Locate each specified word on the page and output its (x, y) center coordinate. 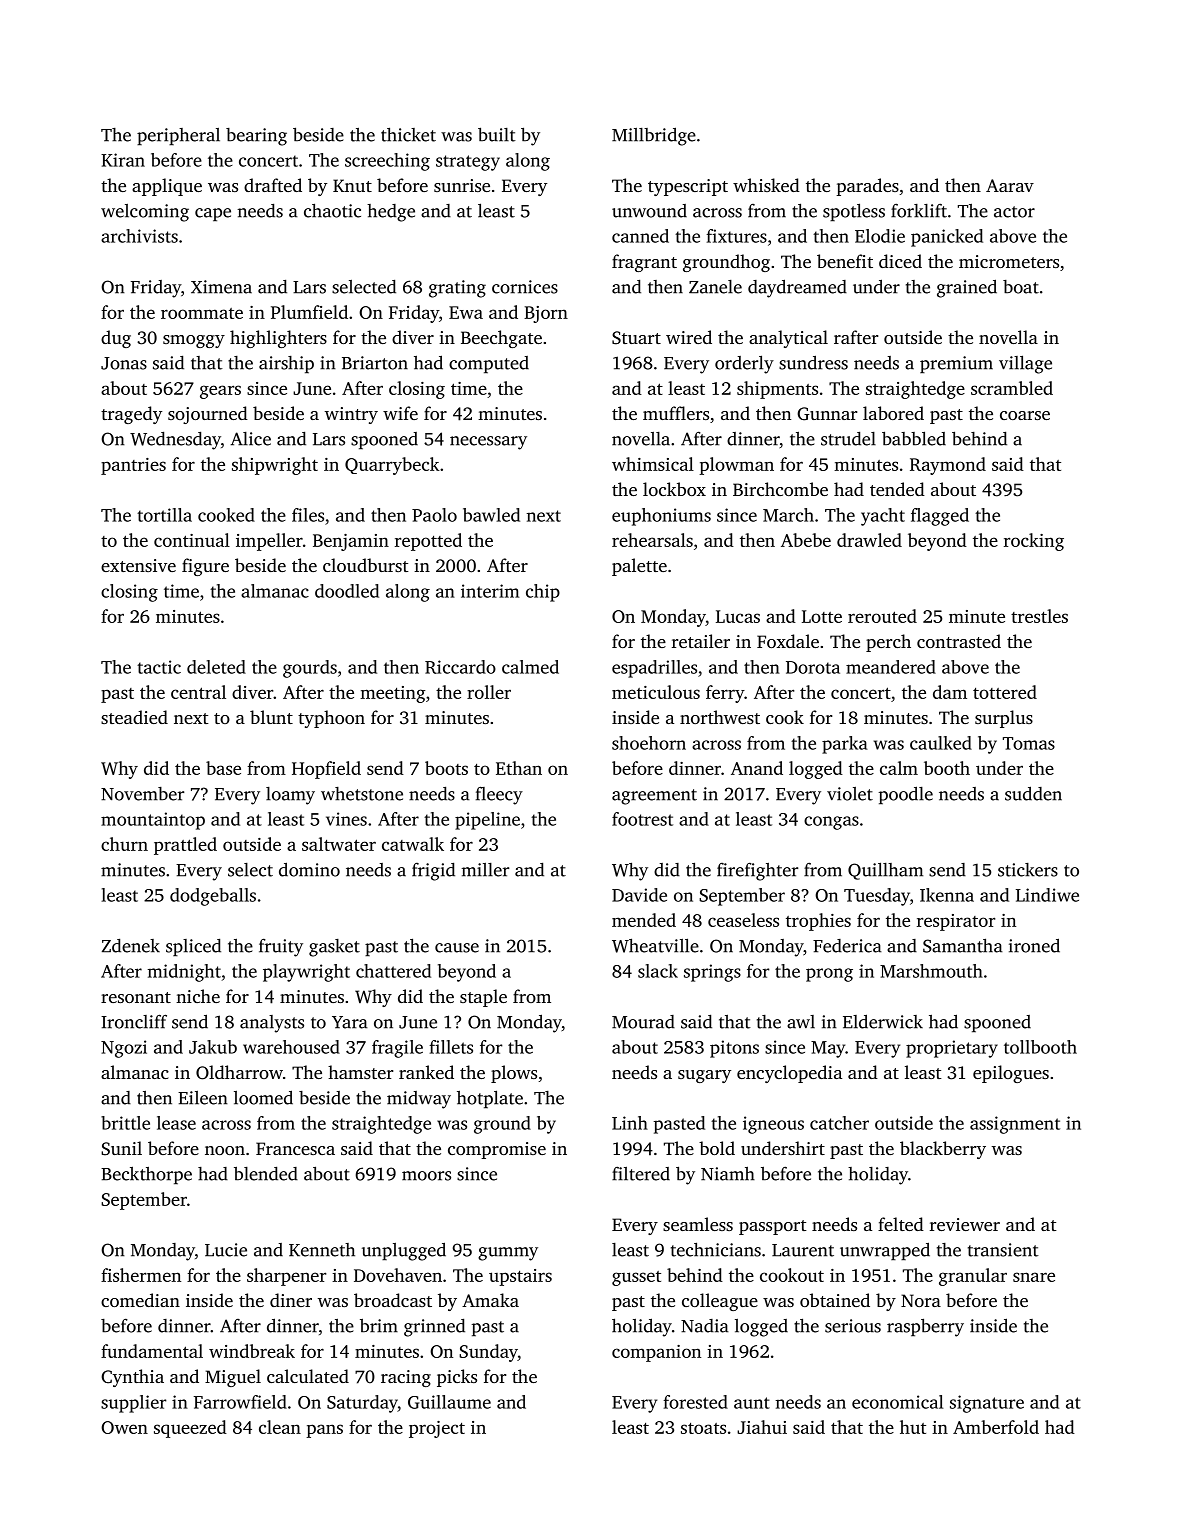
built (497, 134)
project (437, 1429)
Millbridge (654, 136)
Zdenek (131, 946)
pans (324, 1431)
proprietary (952, 1049)
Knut (352, 185)
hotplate (490, 1099)
